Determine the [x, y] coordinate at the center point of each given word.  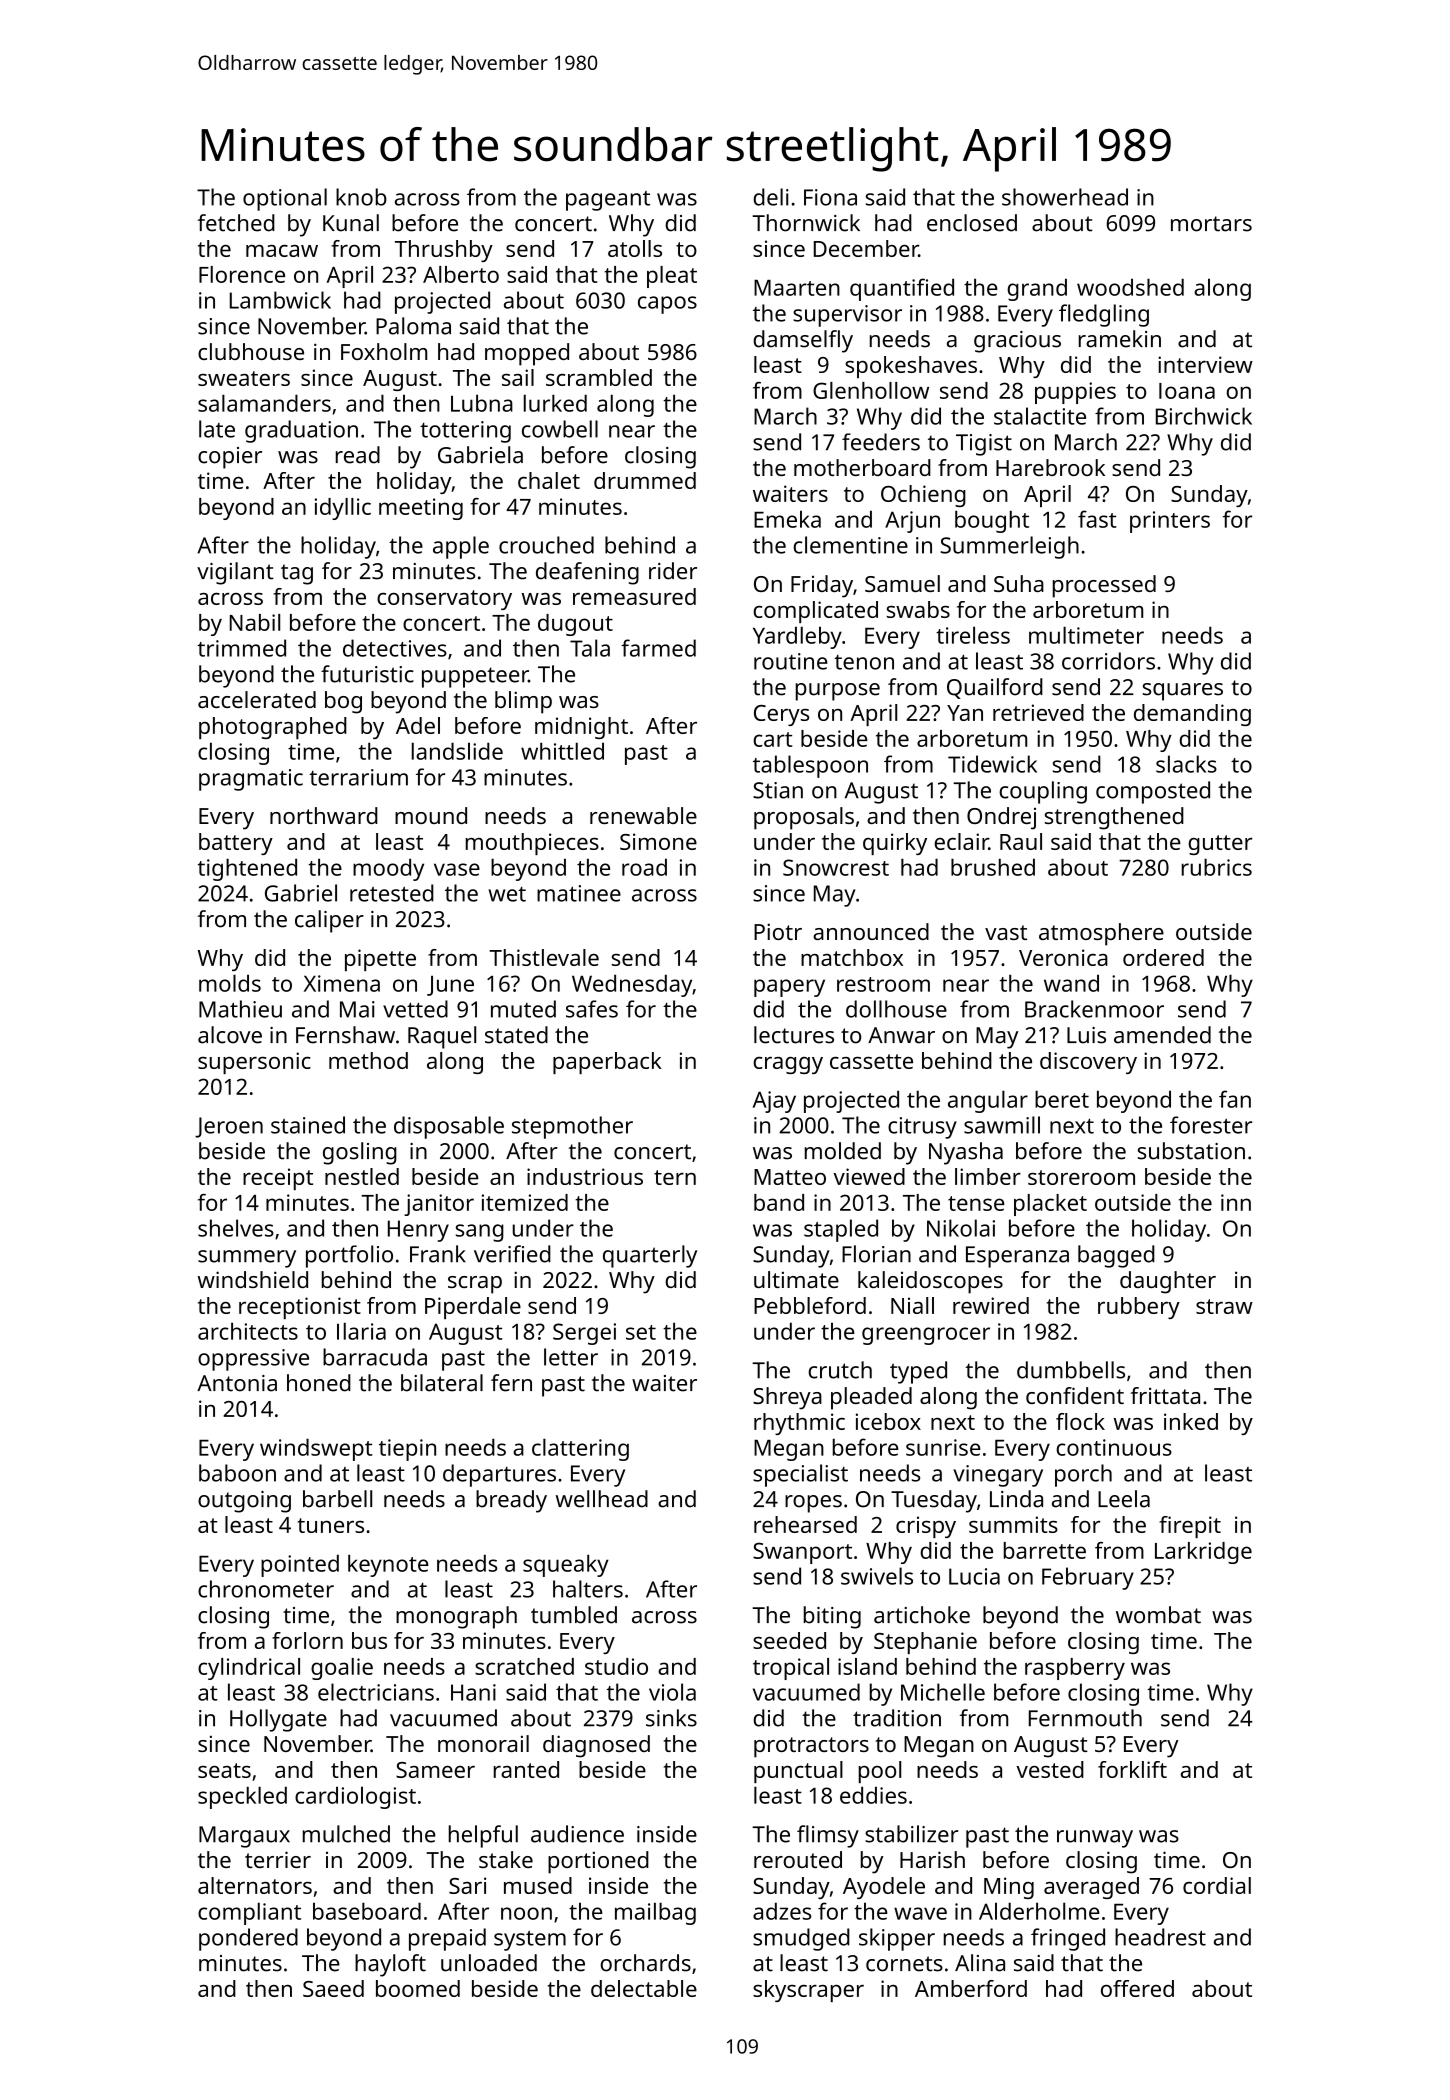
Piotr [778, 931]
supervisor [847, 316]
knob [361, 197]
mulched [346, 1834]
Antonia [237, 1383]
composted [1153, 792]
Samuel [902, 583]
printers [1170, 522]
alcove [230, 1035]
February [1088, 1578]
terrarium [358, 777]
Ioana [1187, 391]
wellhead [602, 1499]
